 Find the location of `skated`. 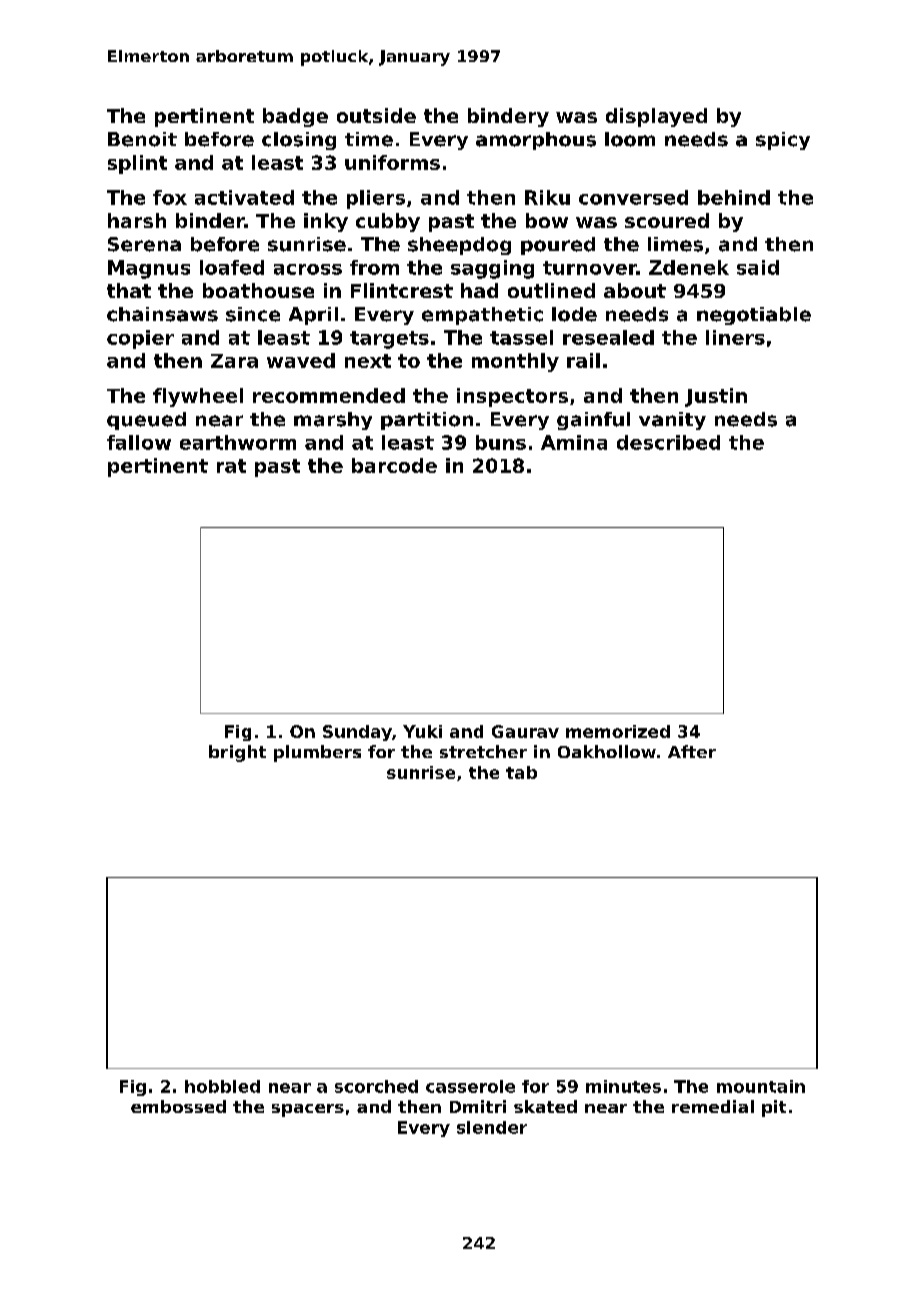

skated is located at coordinates (545, 1106).
